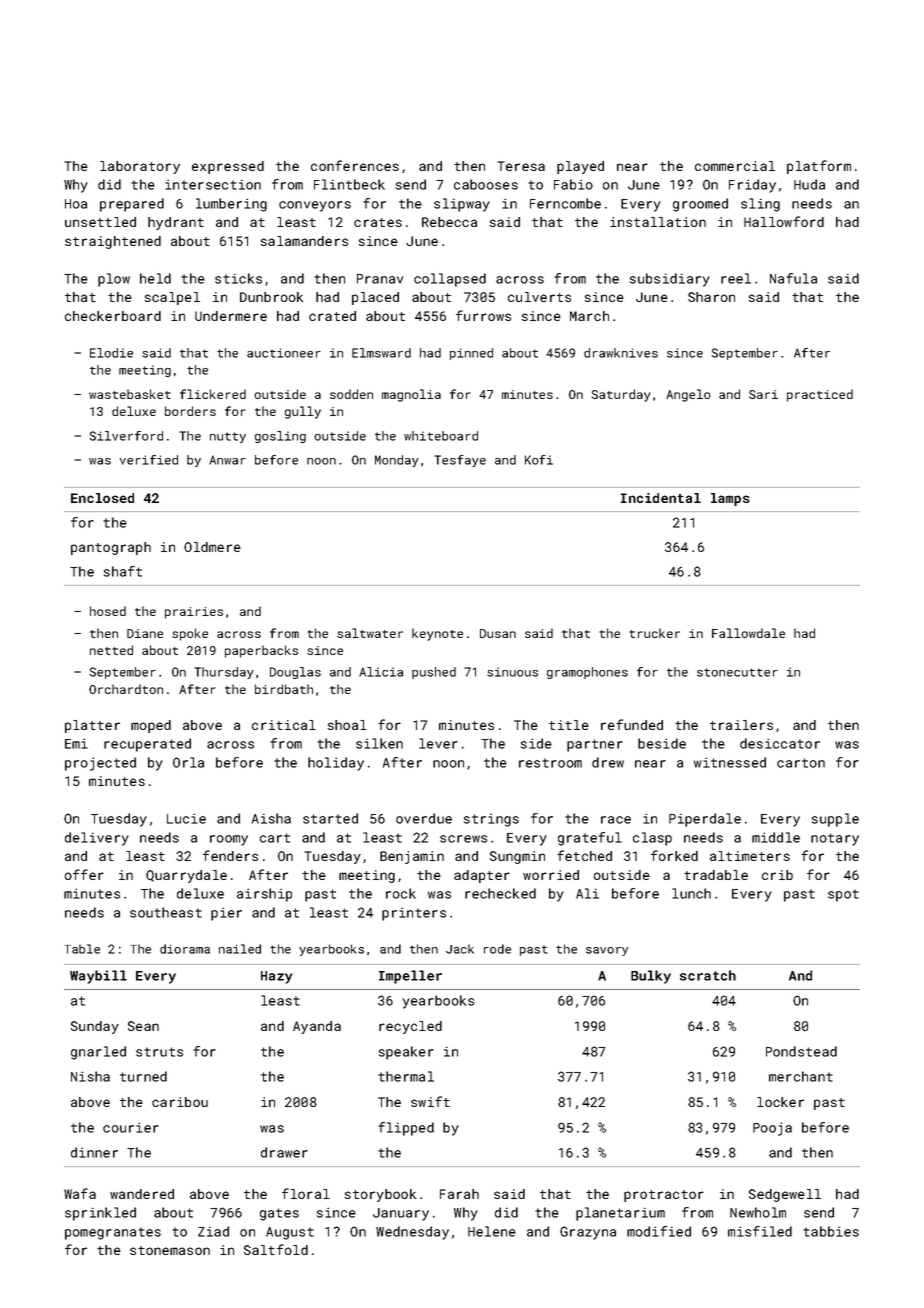 The image size is (924, 1308). What do you see at coordinates (588, 1233) in the page?
I see `Grazyna` at bounding box center [588, 1233].
